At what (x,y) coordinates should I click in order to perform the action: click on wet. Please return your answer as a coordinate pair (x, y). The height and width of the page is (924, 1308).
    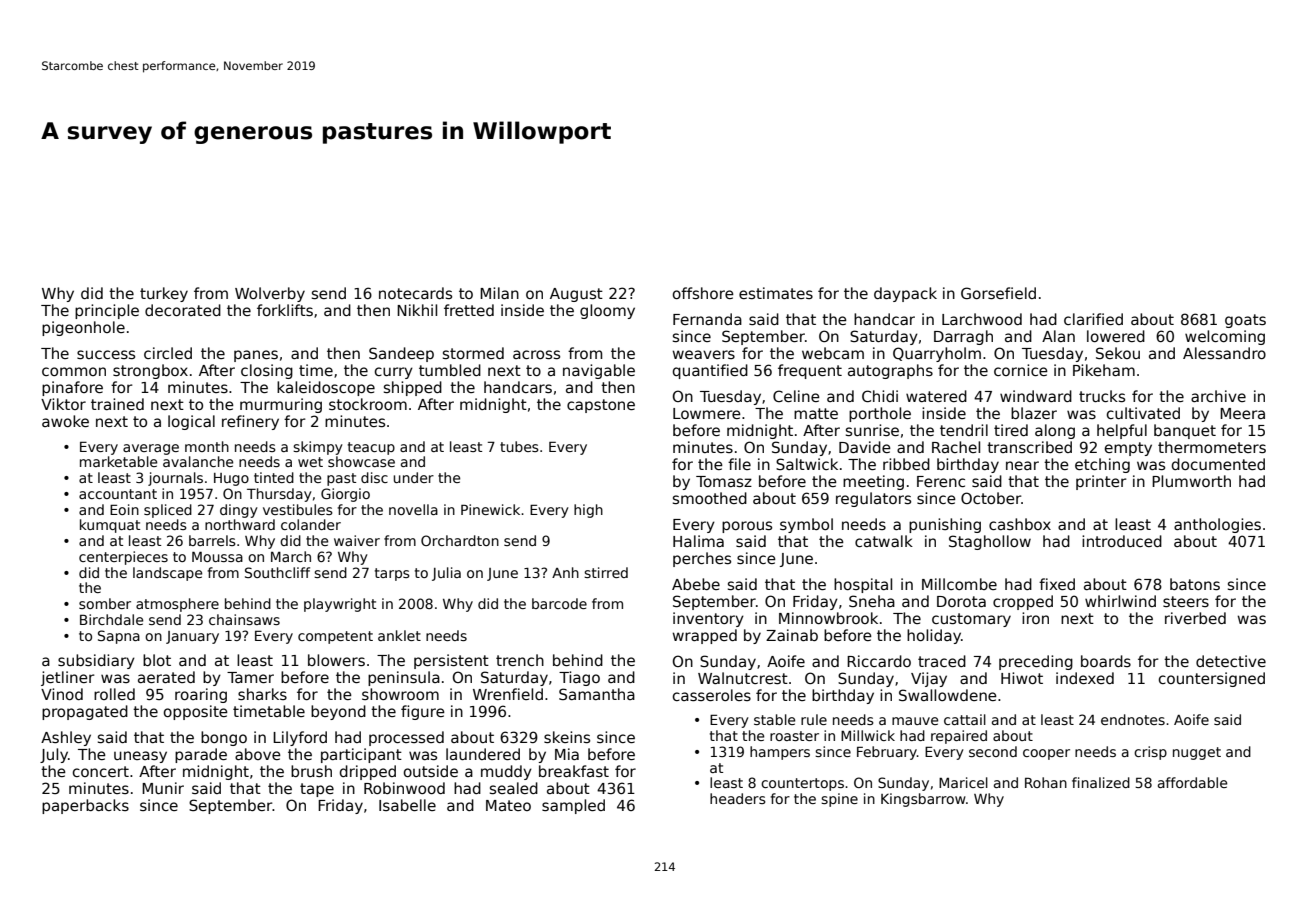
    Looking at the image, I should click on (310, 462).
